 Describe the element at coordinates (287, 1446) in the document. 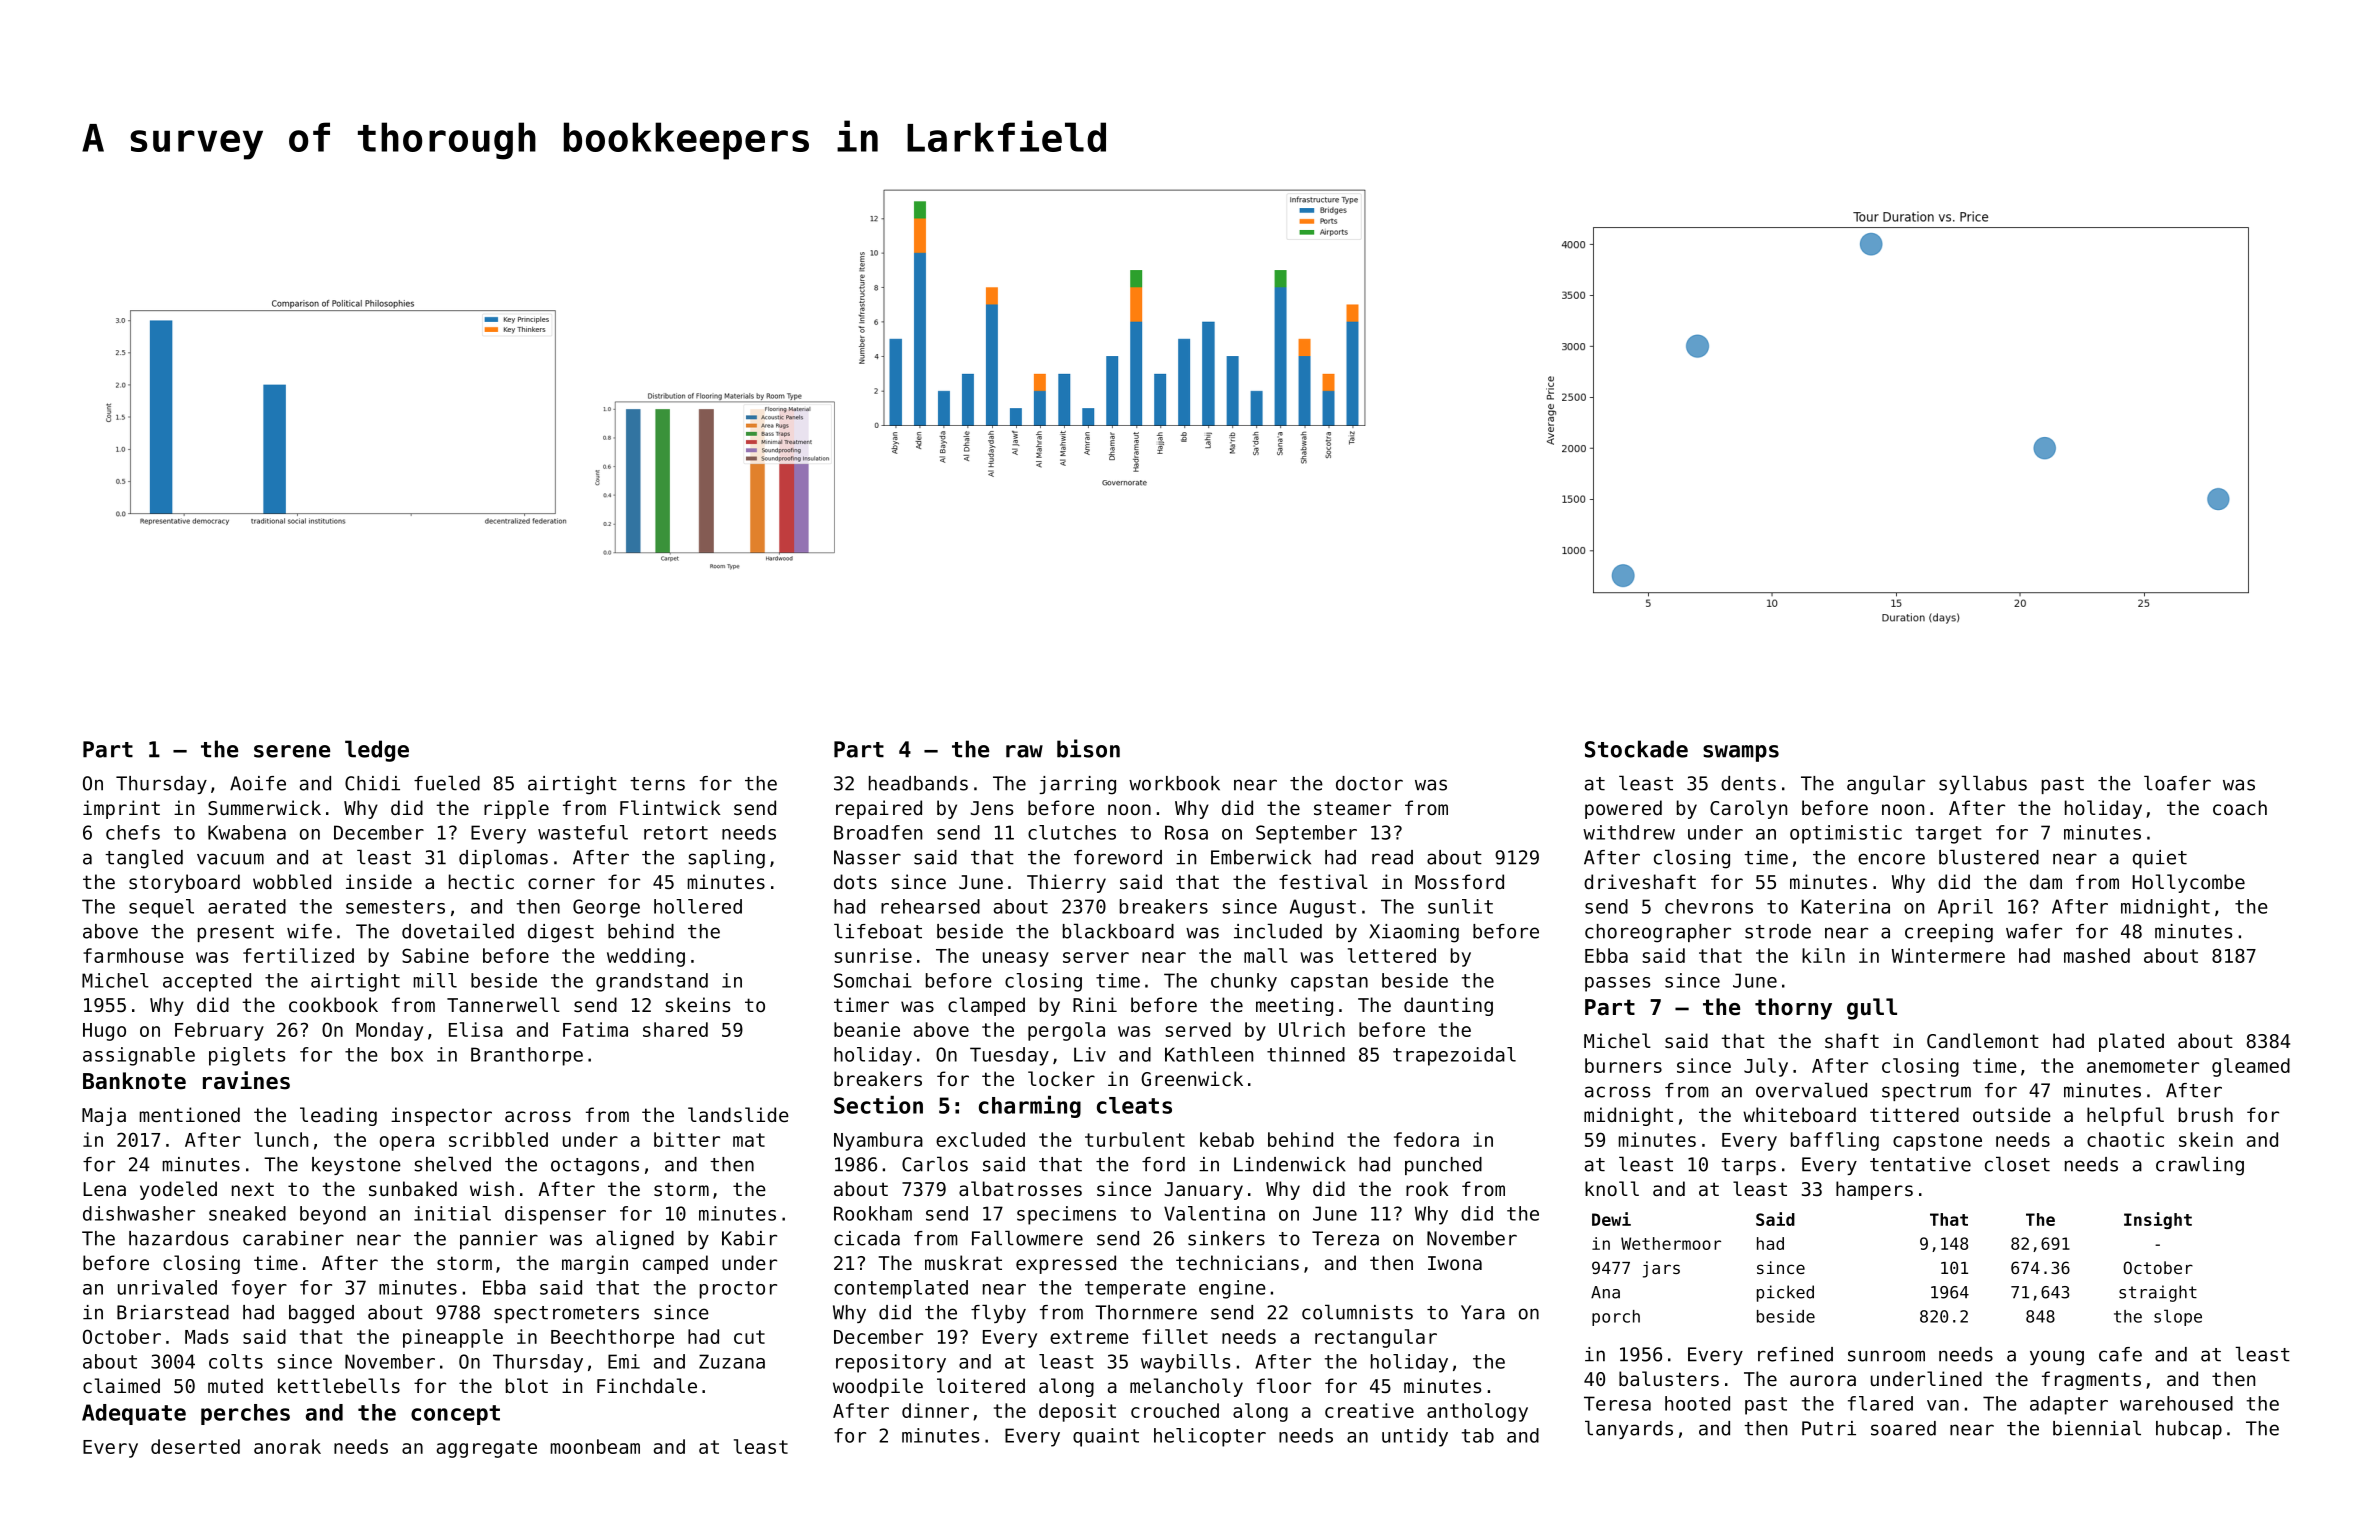

I see `anorak` at that location.
